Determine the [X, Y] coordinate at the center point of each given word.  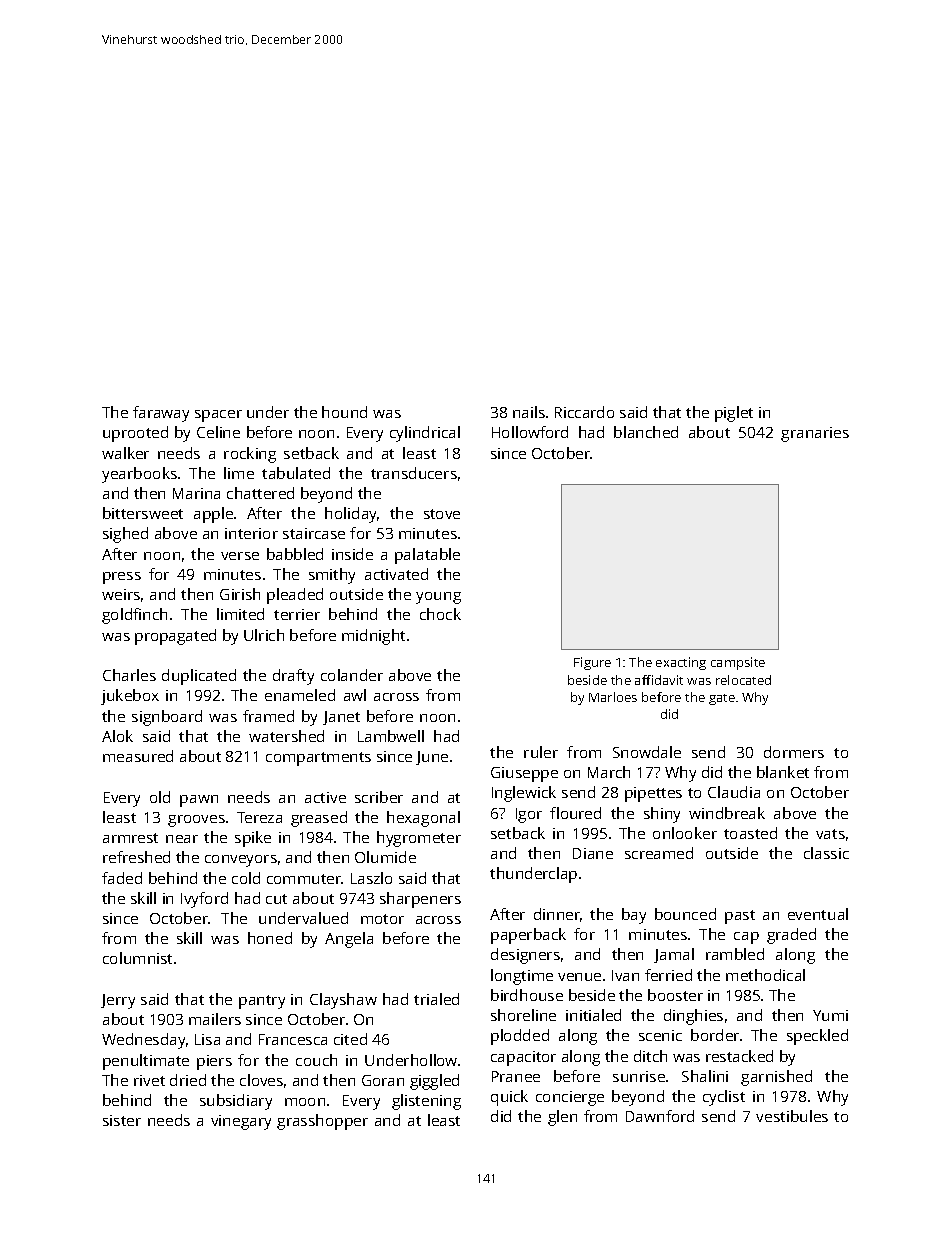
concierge [570, 1098]
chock [440, 614]
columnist [137, 958]
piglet [734, 414]
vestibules [792, 1116]
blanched [646, 432]
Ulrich [264, 635]
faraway [161, 414]
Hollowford [530, 432]
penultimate [146, 1062]
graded [791, 936]
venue [579, 977]
